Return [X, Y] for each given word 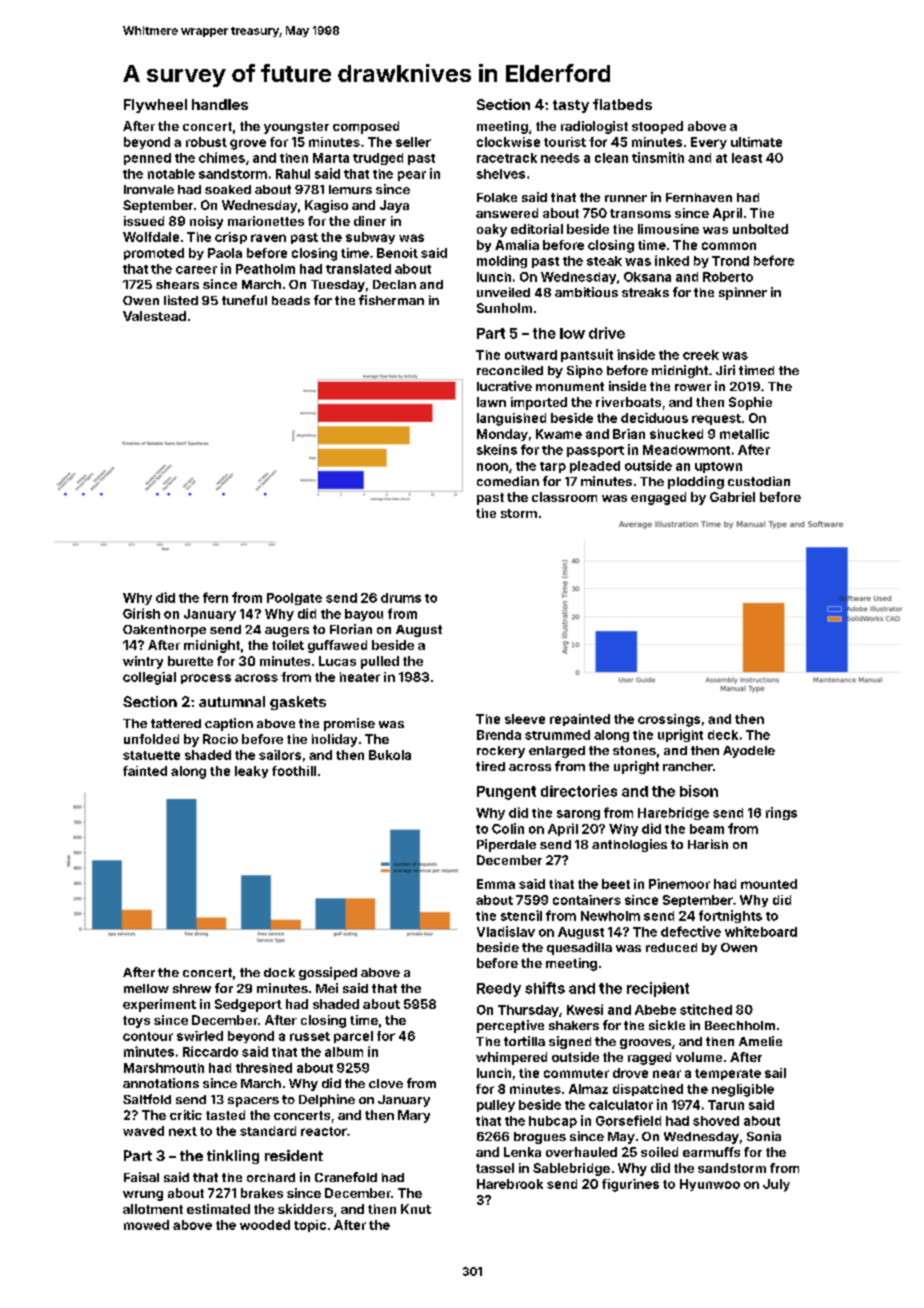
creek [701, 355]
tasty [571, 106]
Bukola [390, 755]
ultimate [756, 142]
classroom [564, 497]
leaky [251, 772]
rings [781, 813]
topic [310, 1226]
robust [206, 142]
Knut [416, 1209]
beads [291, 300]
